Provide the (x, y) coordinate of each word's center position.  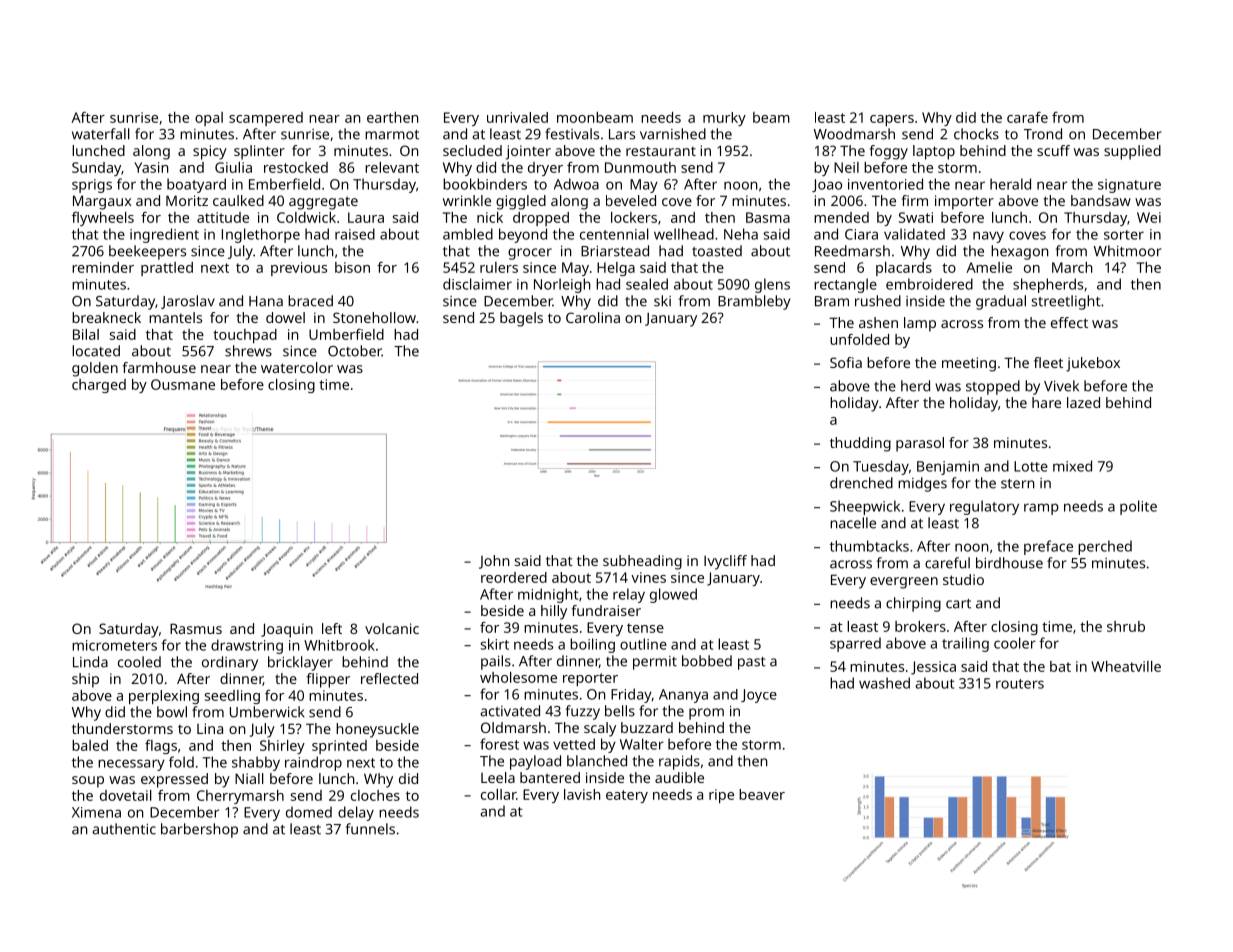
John (494, 562)
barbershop (199, 830)
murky (724, 119)
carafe (1027, 117)
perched (1105, 547)
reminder (103, 267)
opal (209, 119)
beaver (762, 794)
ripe (721, 796)
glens (772, 285)
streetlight (1066, 302)
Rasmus (196, 628)
